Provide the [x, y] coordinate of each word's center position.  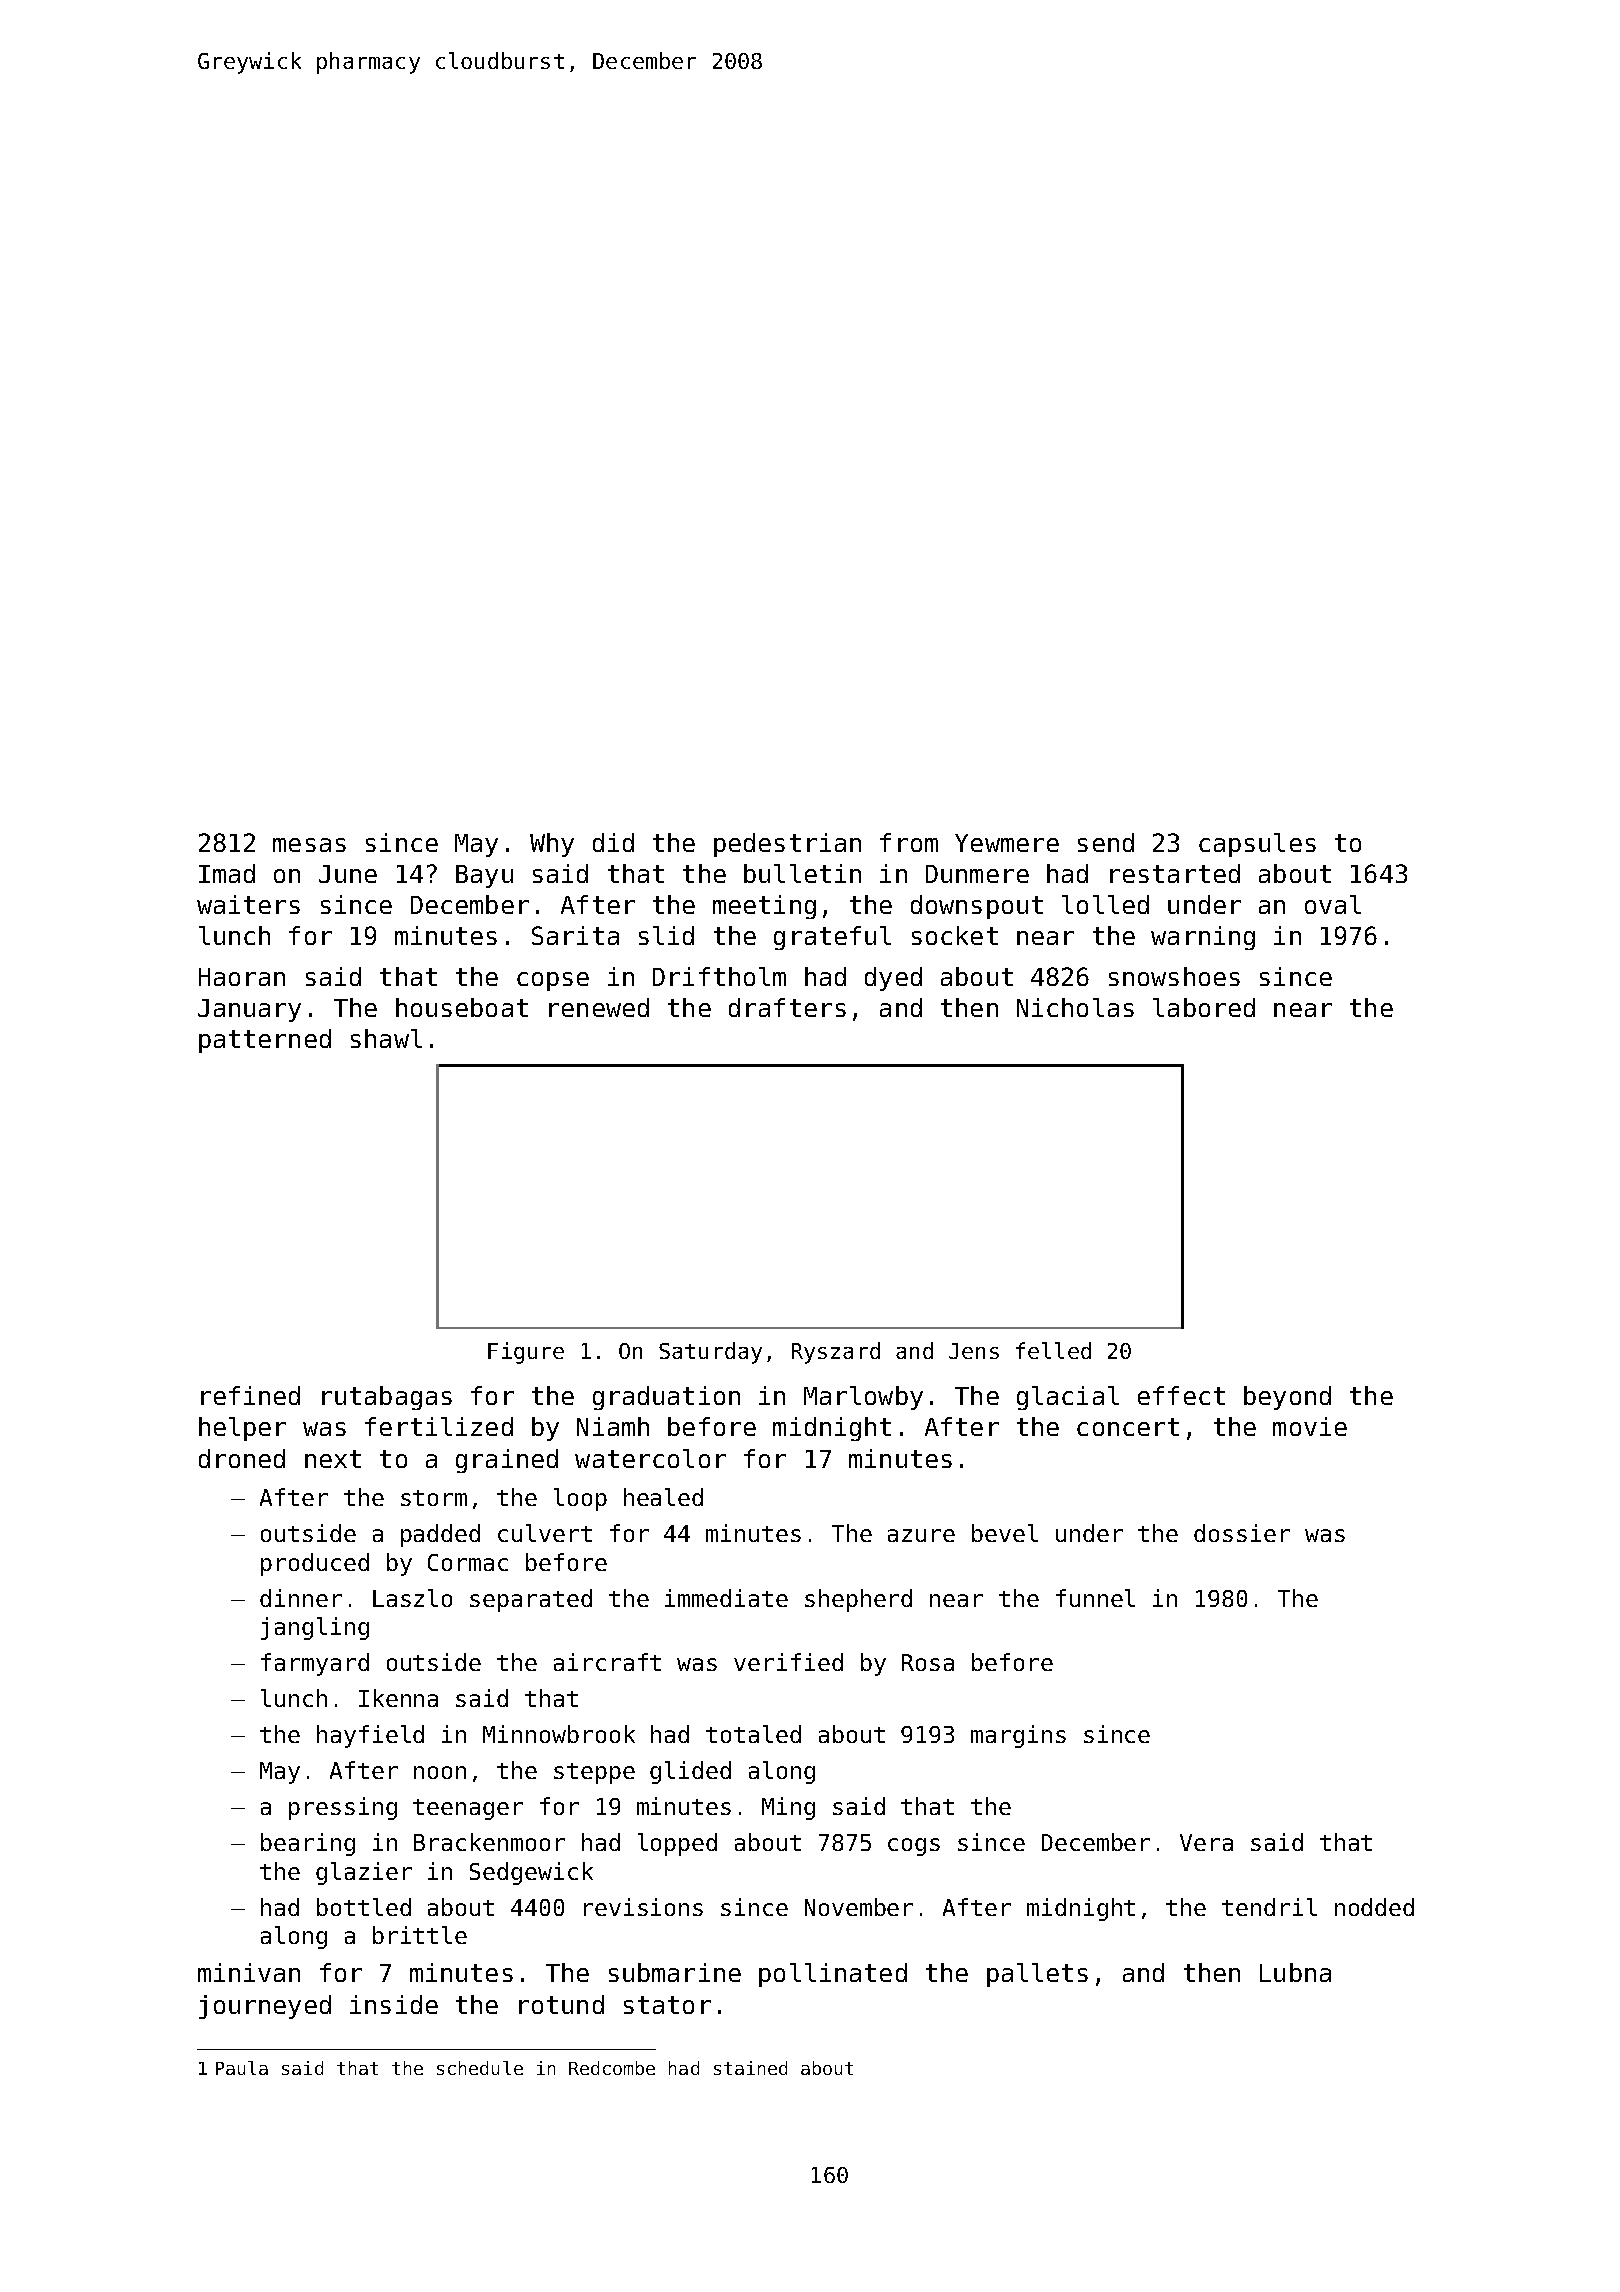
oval [1333, 904]
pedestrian [787, 845]
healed [663, 1497]
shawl [386, 1038]
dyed [893, 979]
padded [440, 1535]
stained [750, 2068]
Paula [242, 2068]
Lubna [1295, 1972]
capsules [1257, 845]
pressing [343, 1808]
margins [1018, 1736]
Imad [227, 873]
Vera [1206, 1842]
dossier [1242, 1533]
